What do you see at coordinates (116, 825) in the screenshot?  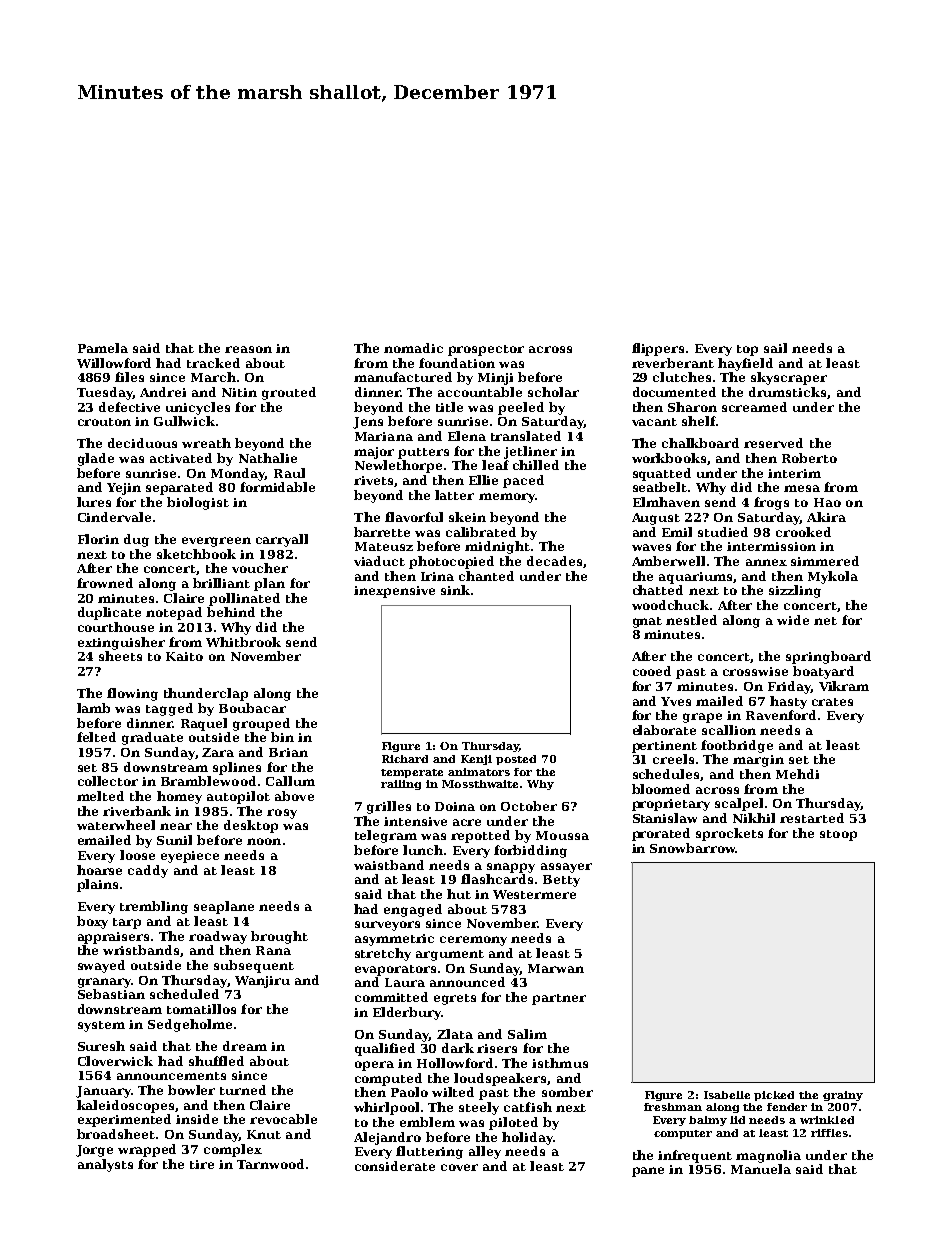 I see `waterwheel` at bounding box center [116, 825].
